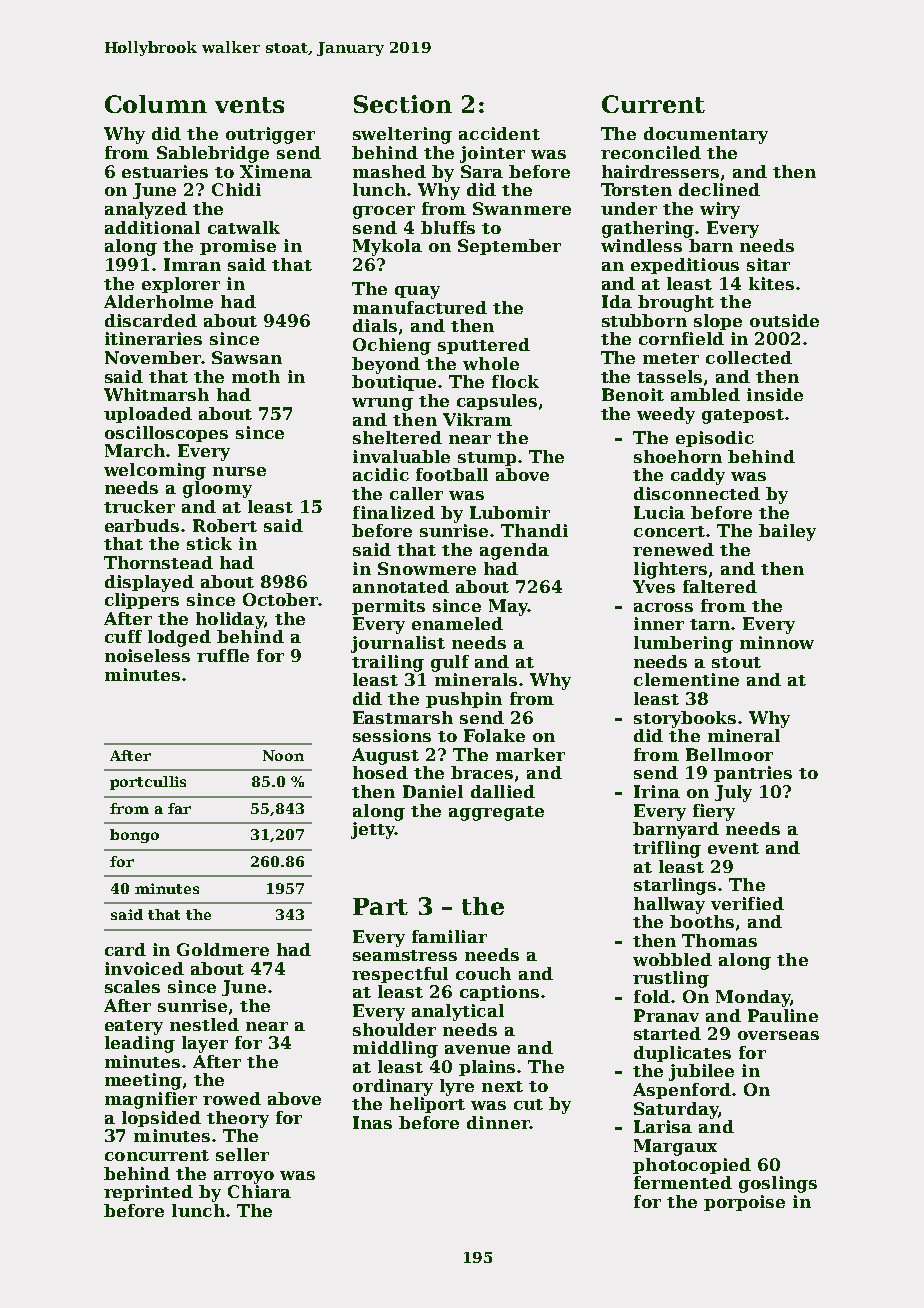  I want to click on leading, so click(140, 1044).
